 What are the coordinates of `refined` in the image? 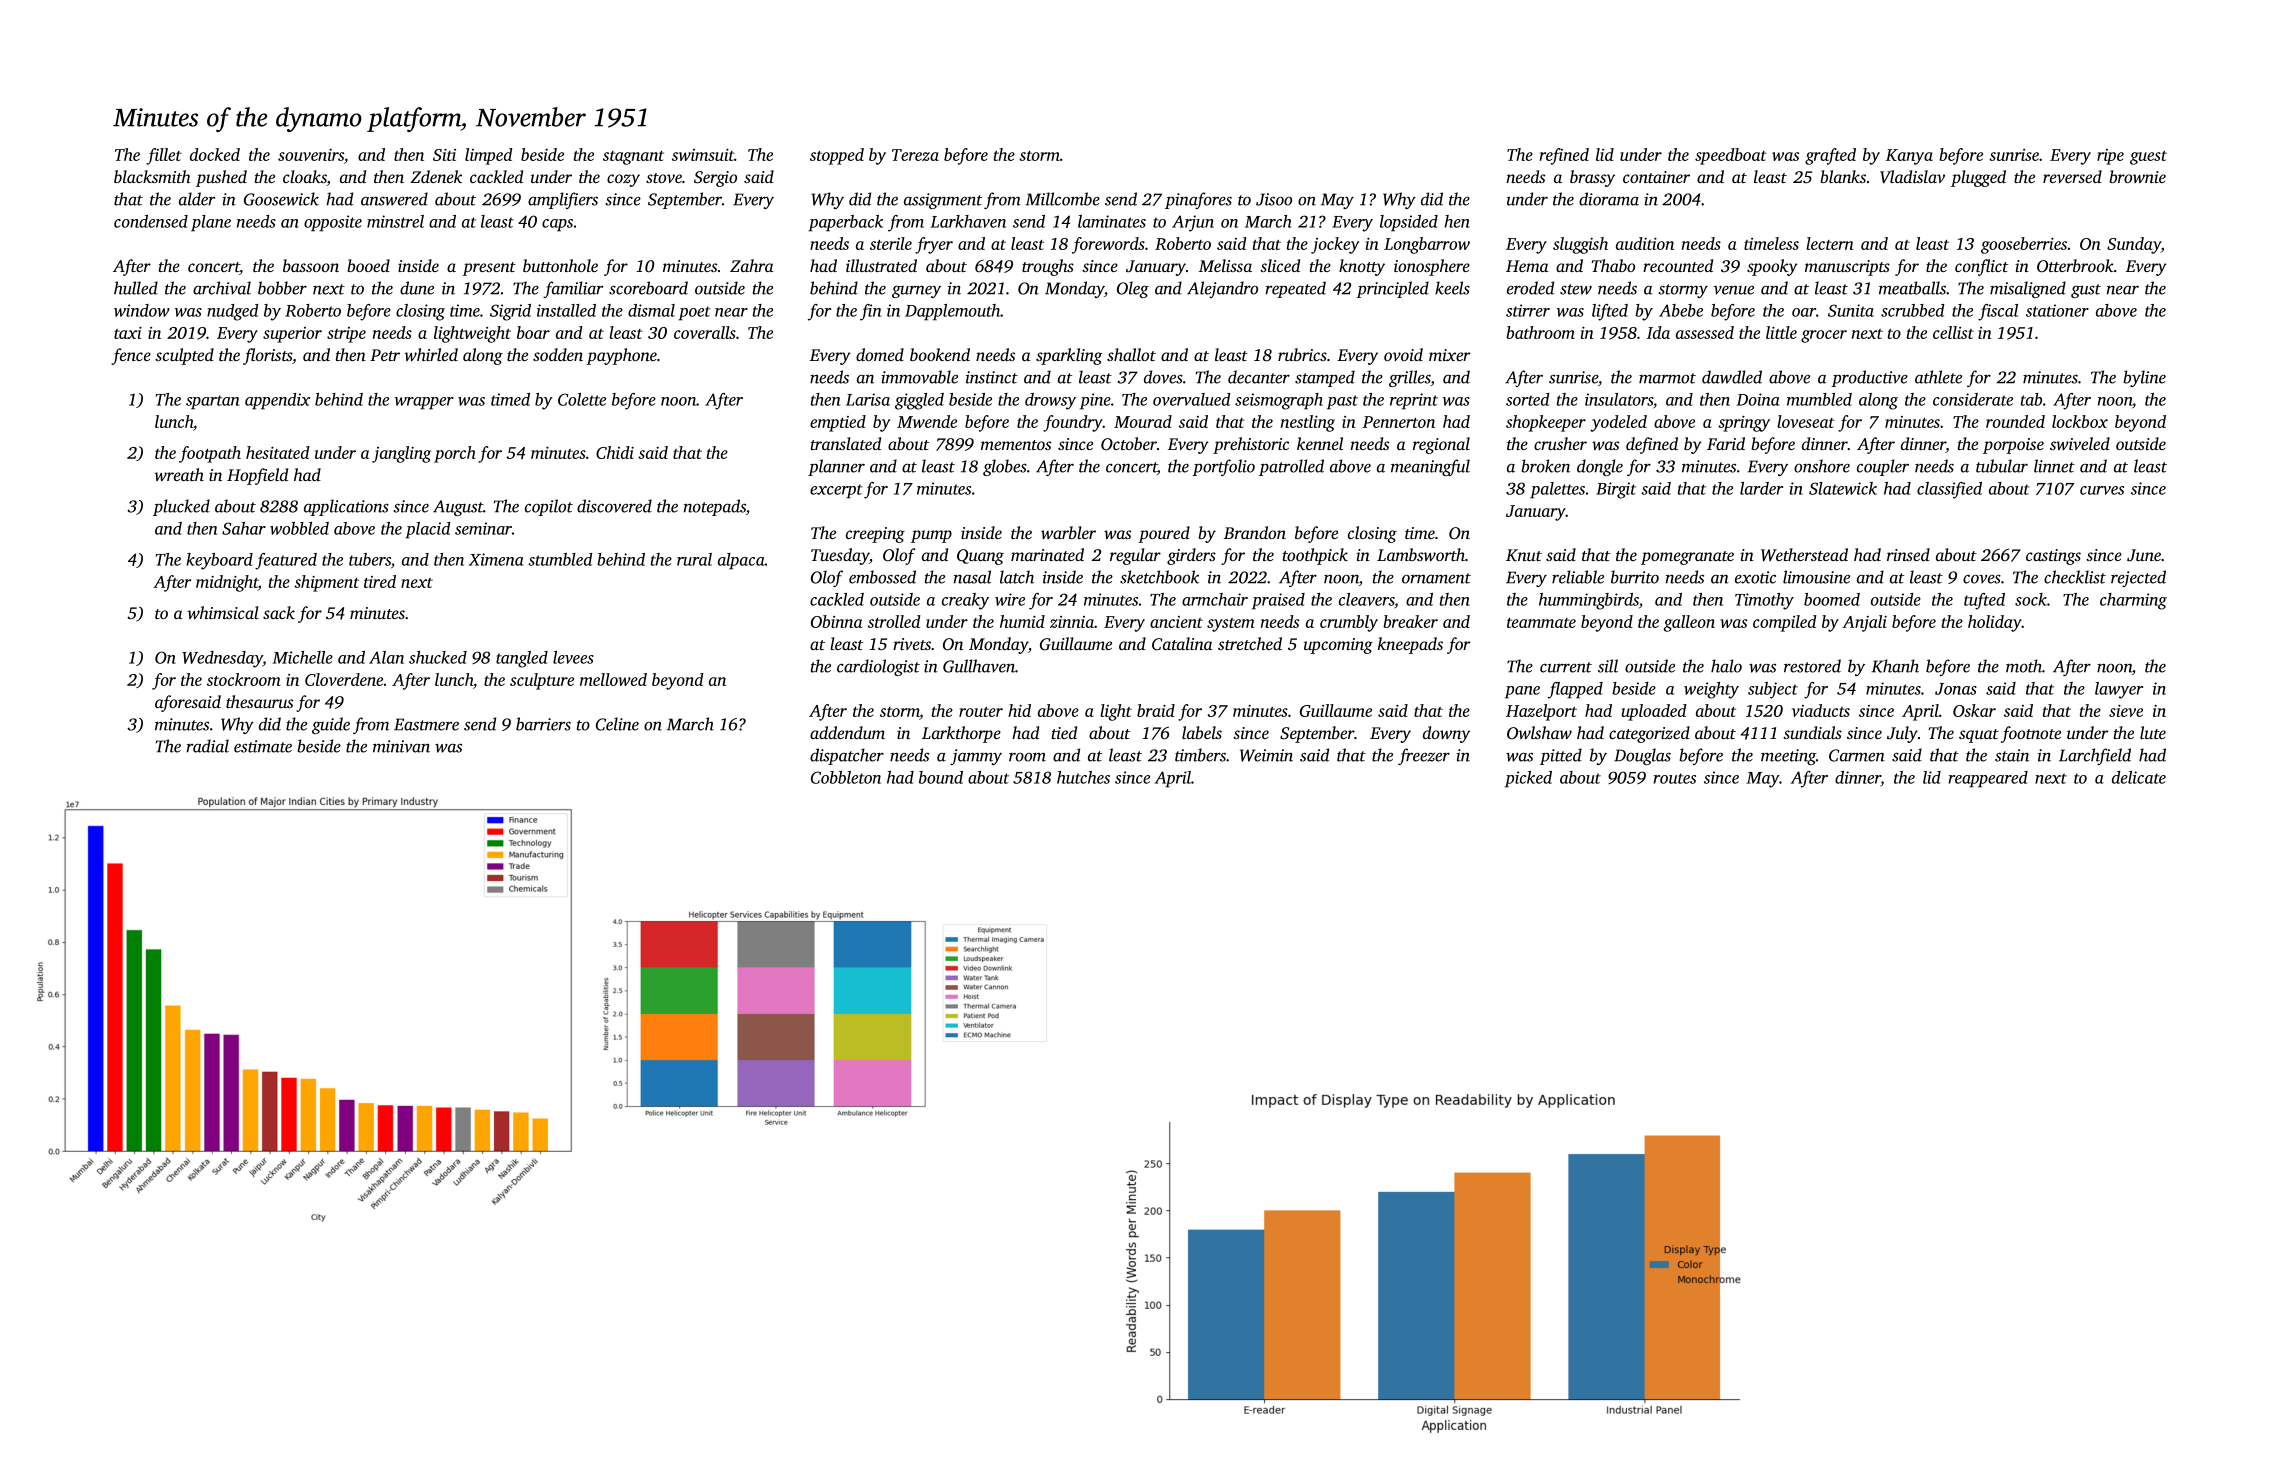 It's located at (1564, 156).
